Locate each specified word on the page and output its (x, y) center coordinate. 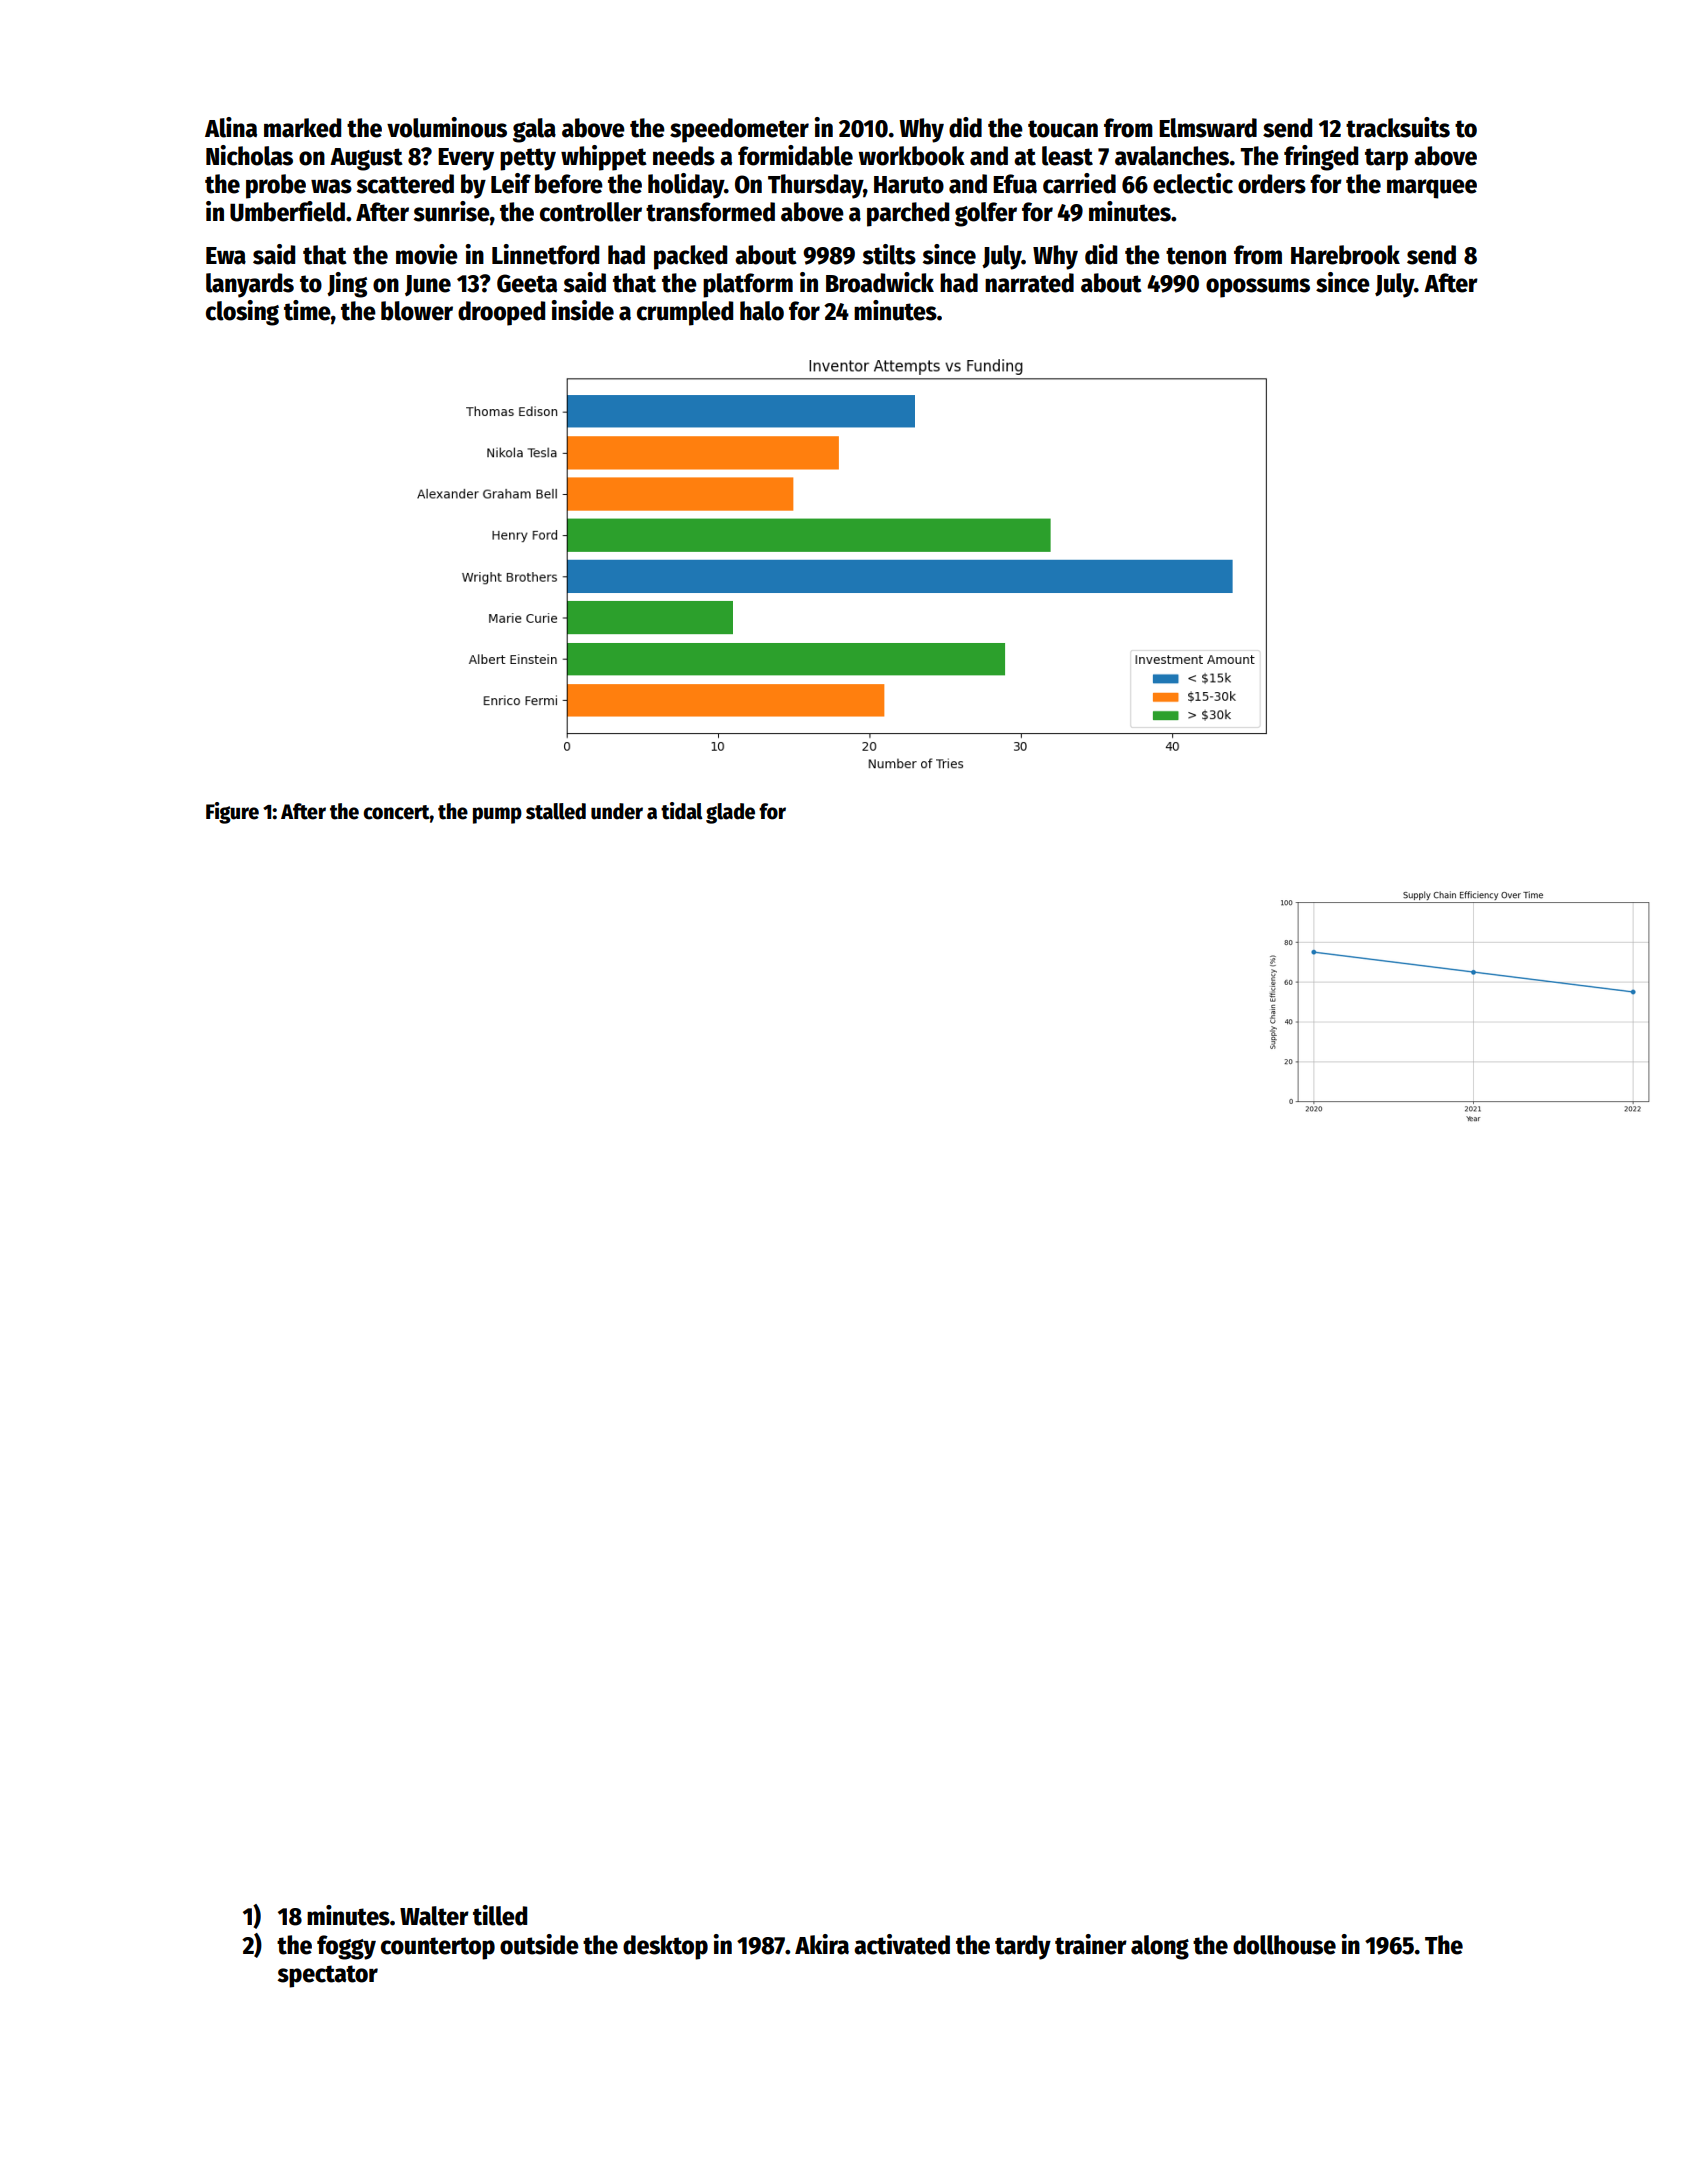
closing (242, 313)
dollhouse (1284, 1945)
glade (730, 813)
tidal (682, 811)
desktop (665, 1947)
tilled (500, 1915)
